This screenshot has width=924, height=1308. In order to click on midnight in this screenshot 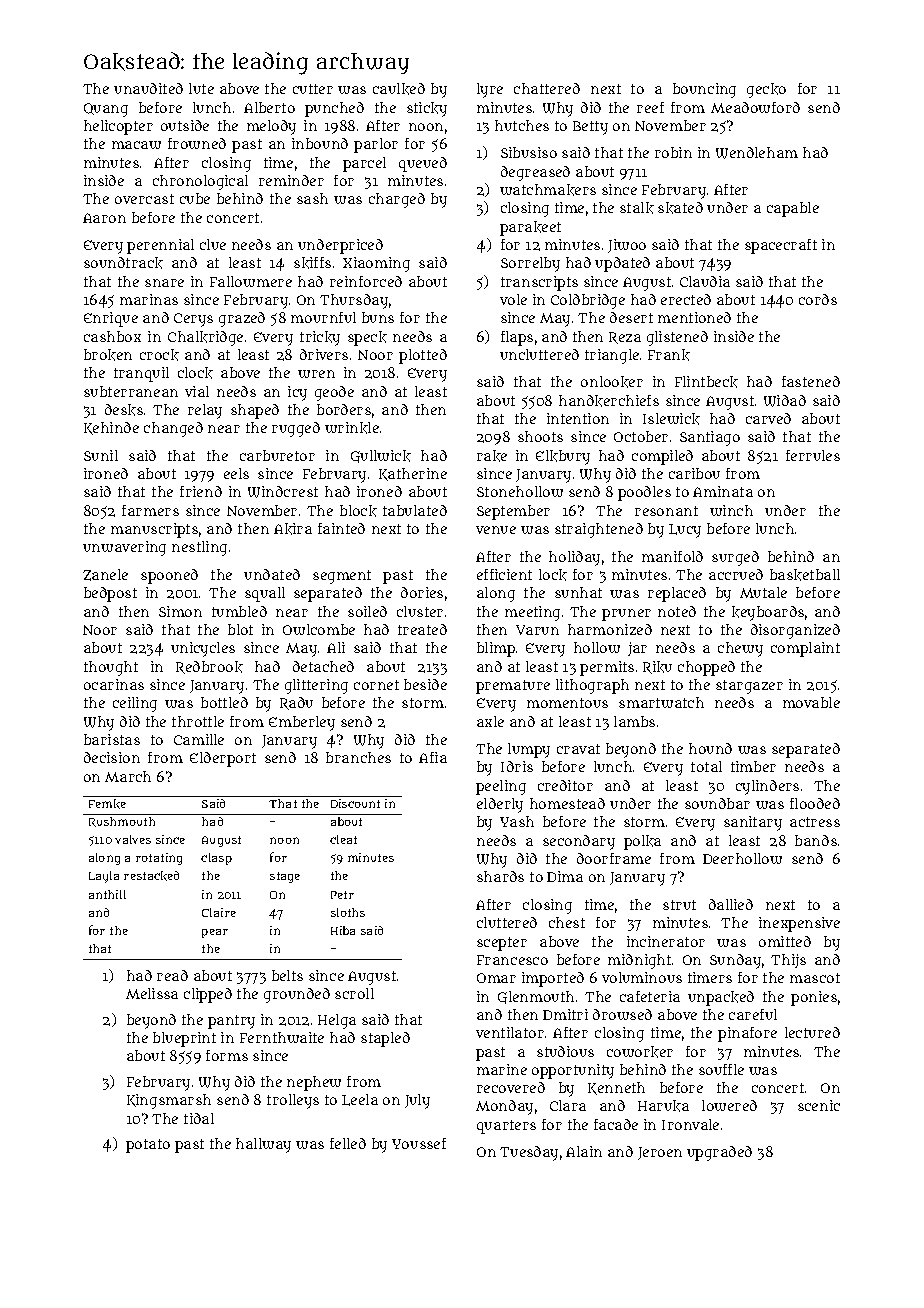, I will do `click(639, 961)`.
